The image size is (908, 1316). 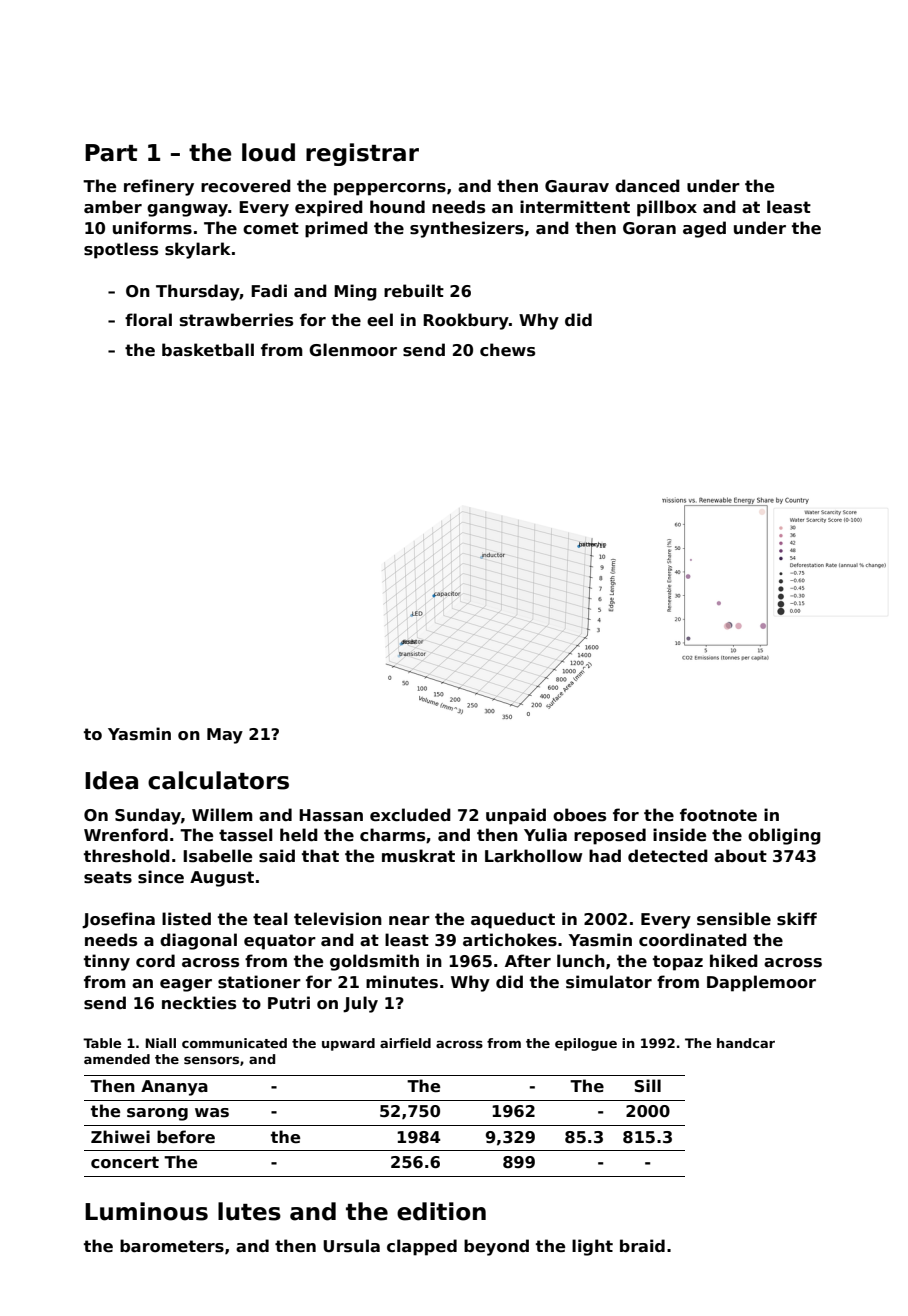 I want to click on basketball, so click(x=208, y=350).
